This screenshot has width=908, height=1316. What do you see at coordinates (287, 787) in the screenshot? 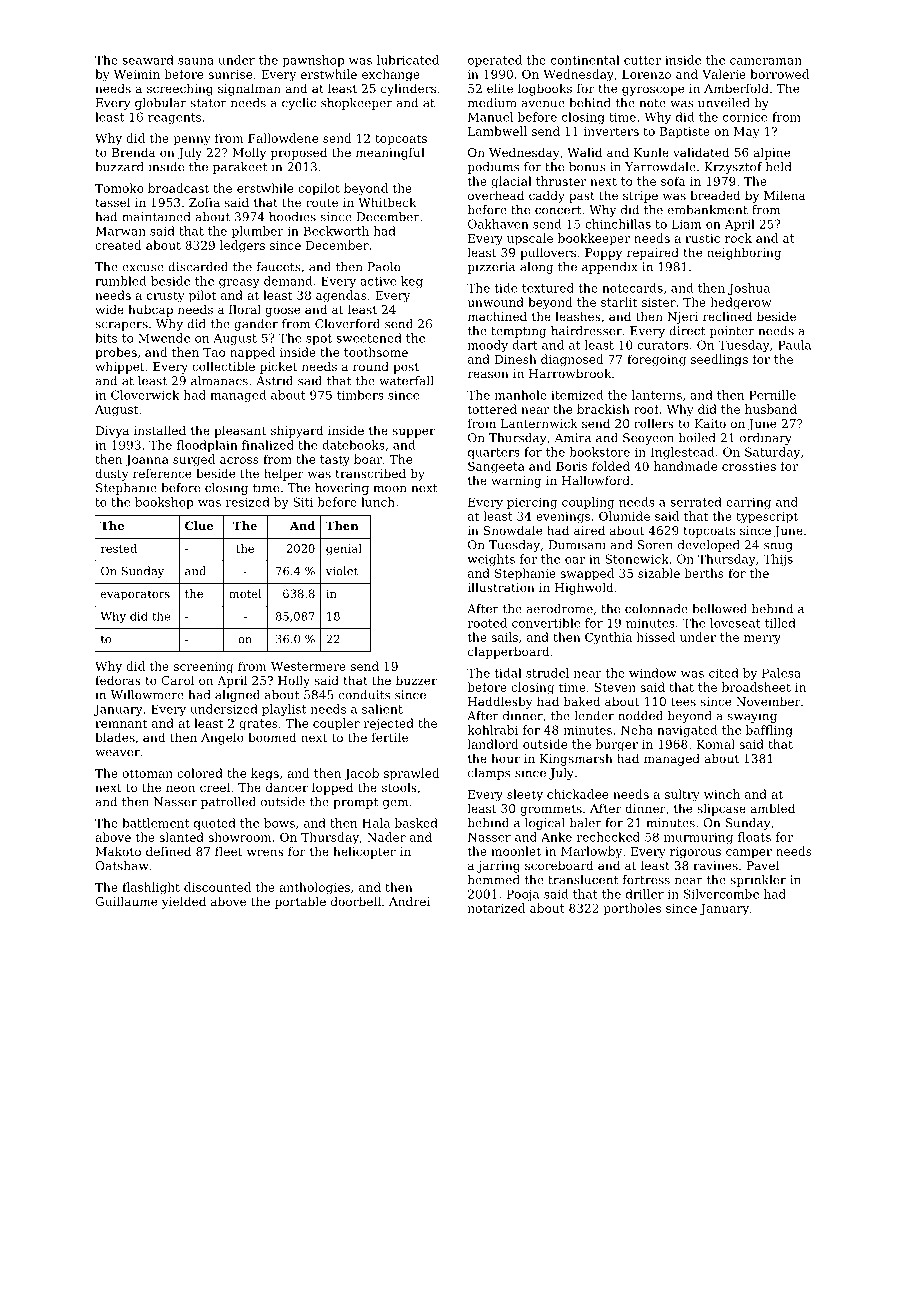
I see `dancer` at bounding box center [287, 787].
